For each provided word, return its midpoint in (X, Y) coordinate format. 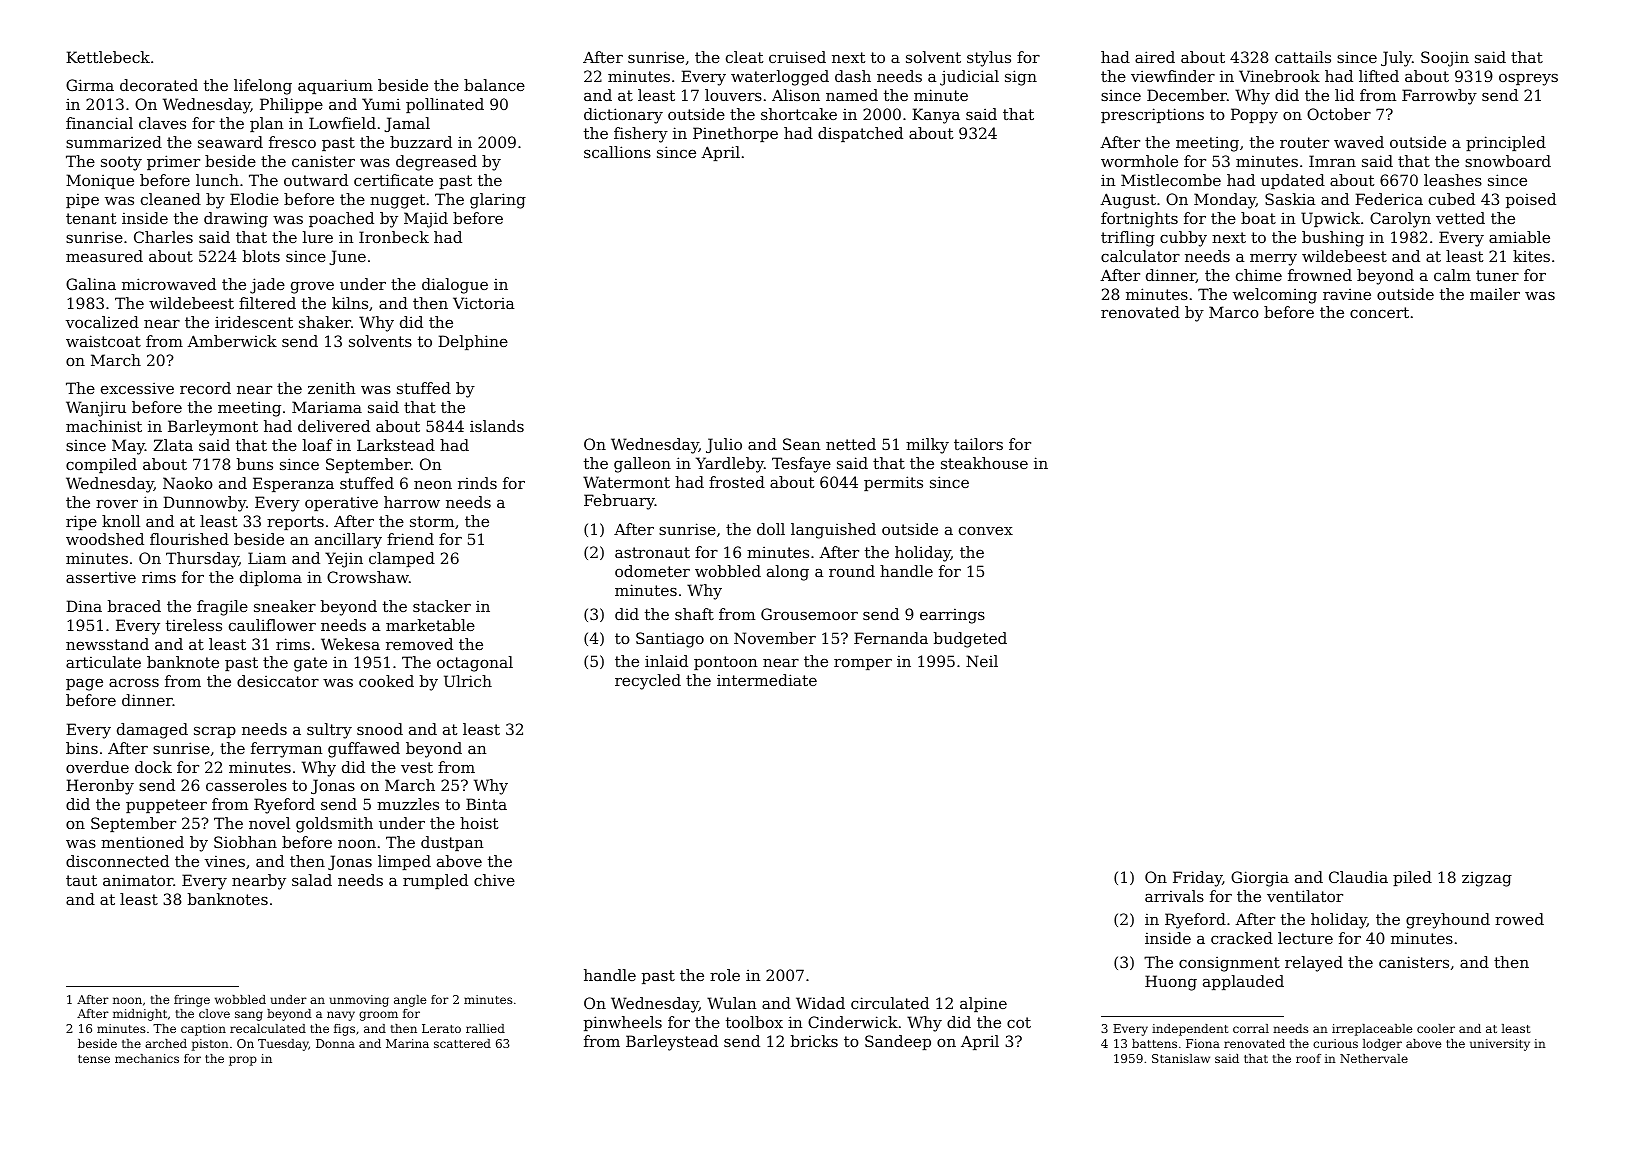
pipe (82, 200)
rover (117, 504)
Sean (801, 444)
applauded (1243, 982)
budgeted (970, 640)
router (1304, 142)
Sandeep (898, 1042)
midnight (140, 1015)
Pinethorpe (735, 134)
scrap (215, 732)
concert (1379, 312)
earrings (952, 616)
